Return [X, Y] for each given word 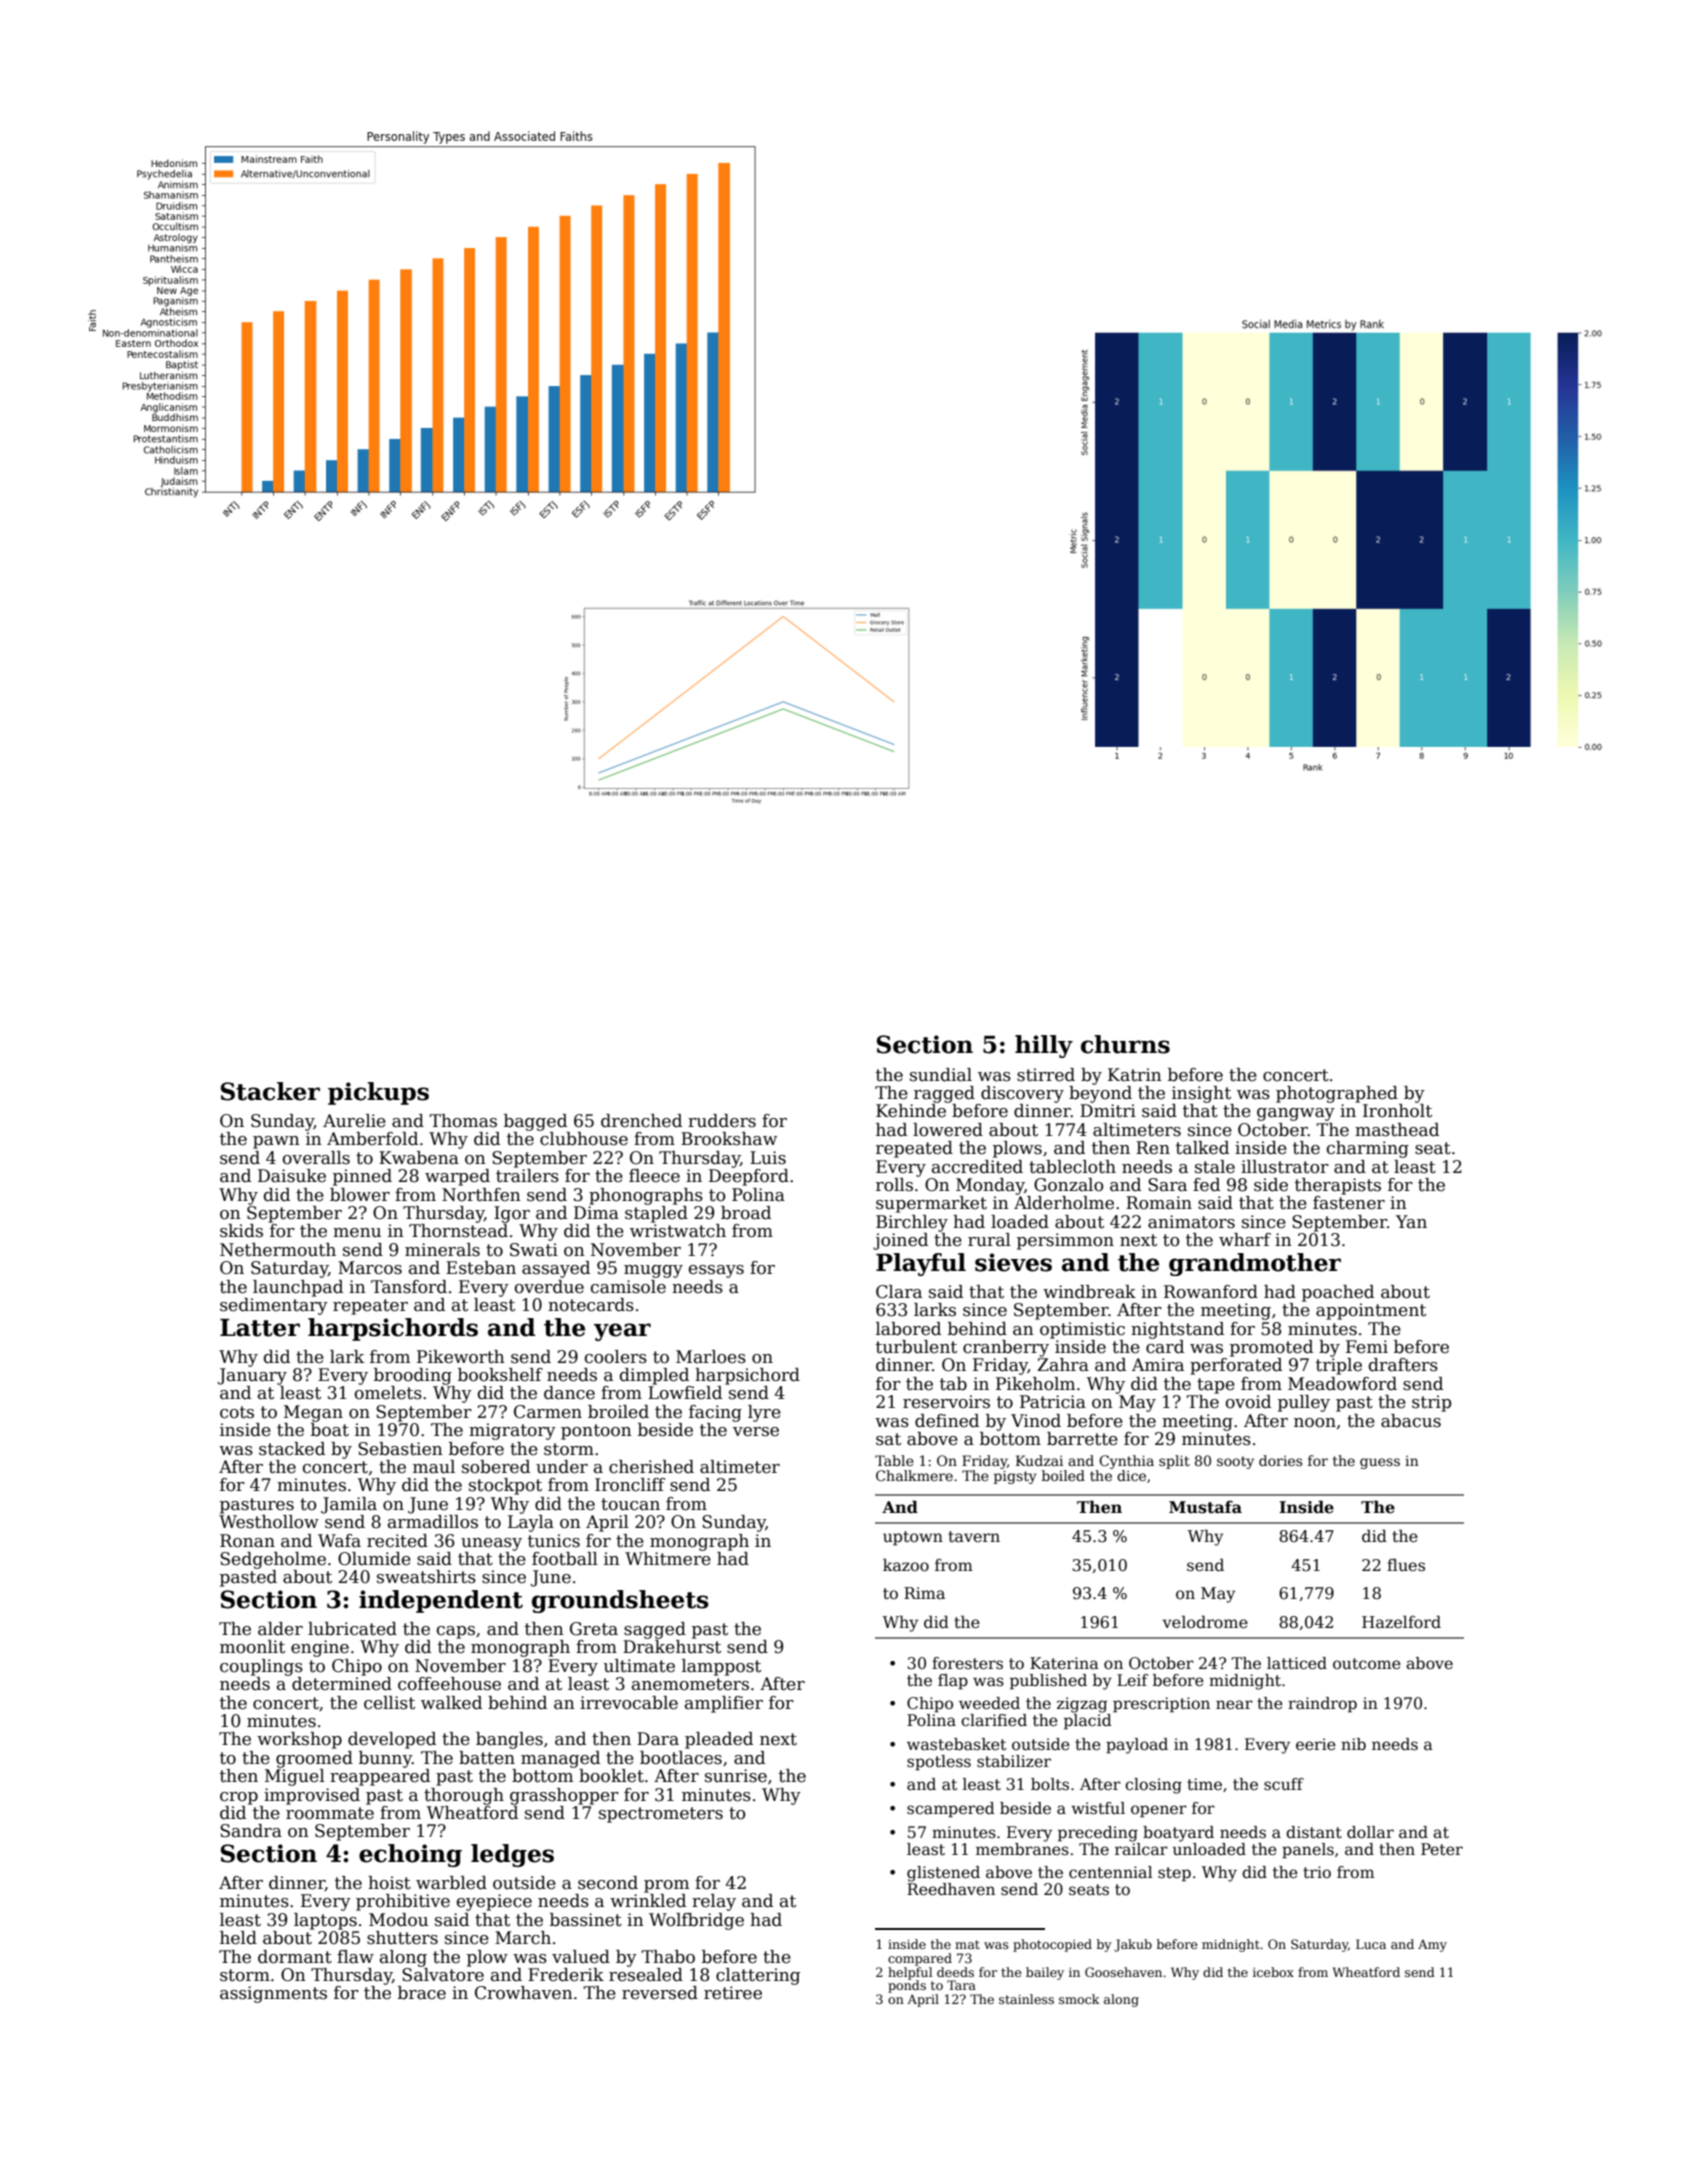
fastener [1349, 1203]
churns [1125, 1044]
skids [241, 1231]
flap [953, 1682]
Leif [1132, 1680]
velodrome [1205, 1622]
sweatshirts [426, 1577]
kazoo [906, 1564]
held [238, 1938]
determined [342, 1684]
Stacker [270, 1091]
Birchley [912, 1223]
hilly [1044, 1046]
